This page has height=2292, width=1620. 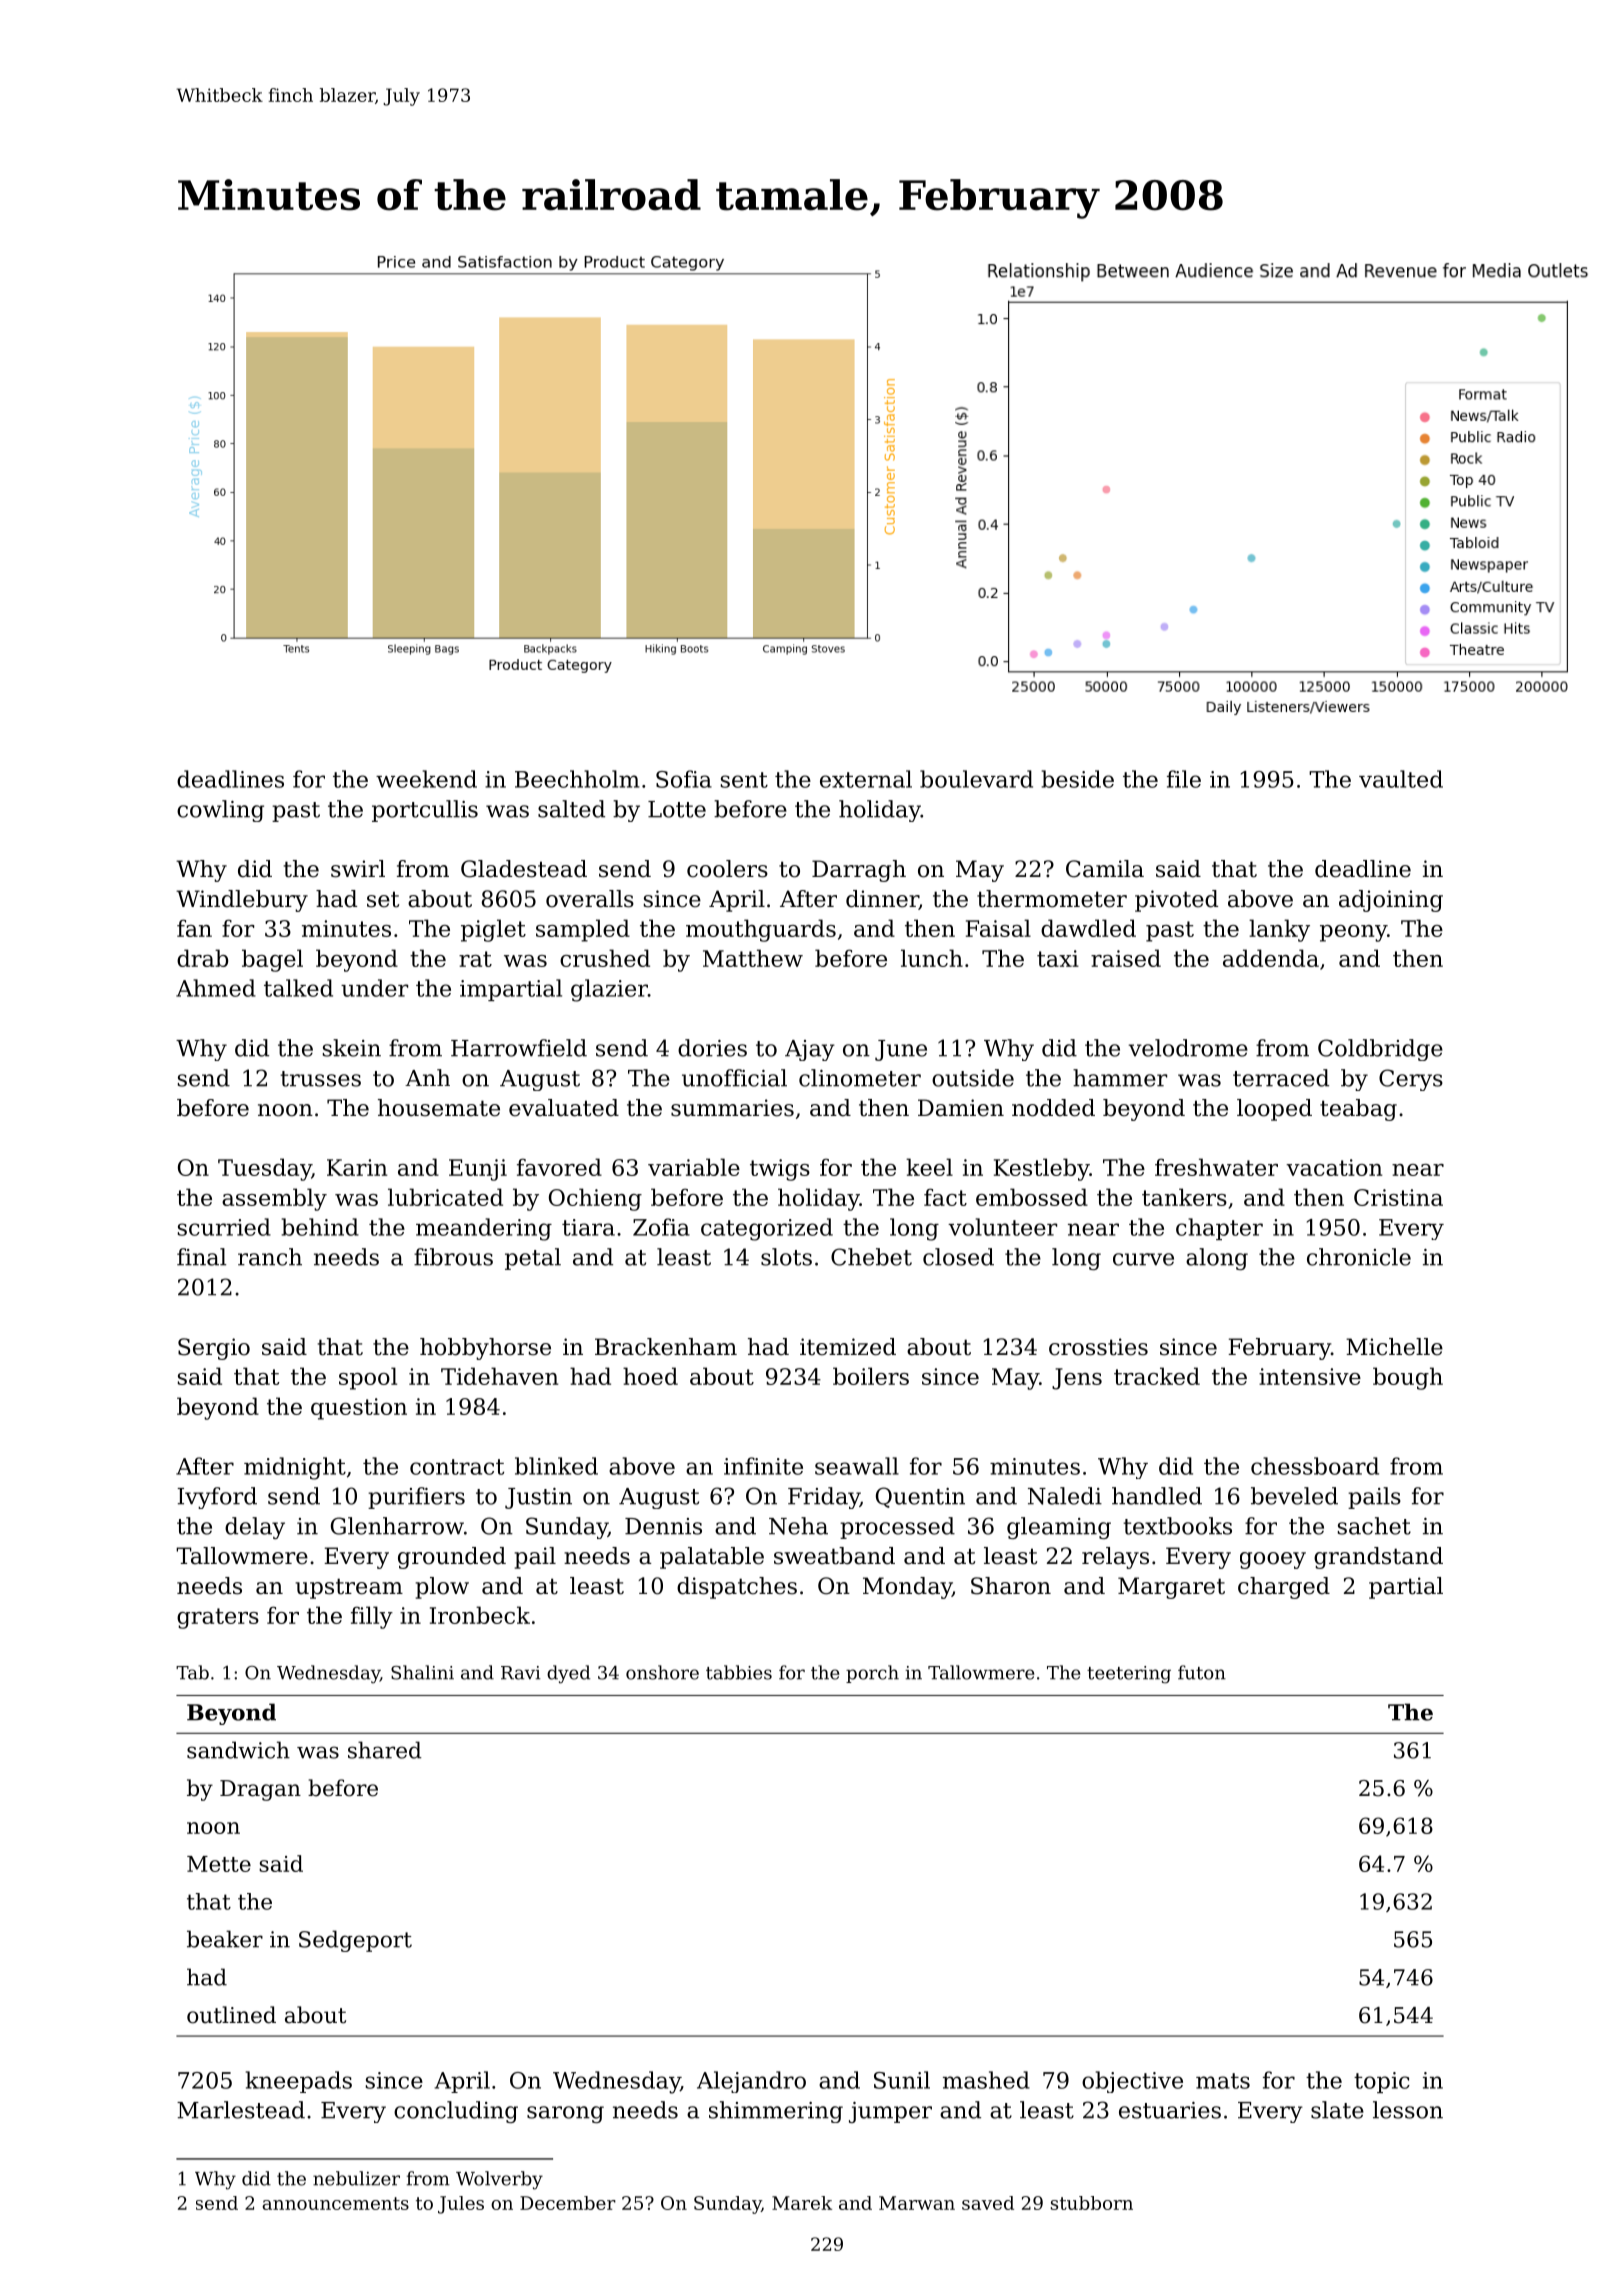 What do you see at coordinates (521, 1673) in the page?
I see `Ravi` at bounding box center [521, 1673].
